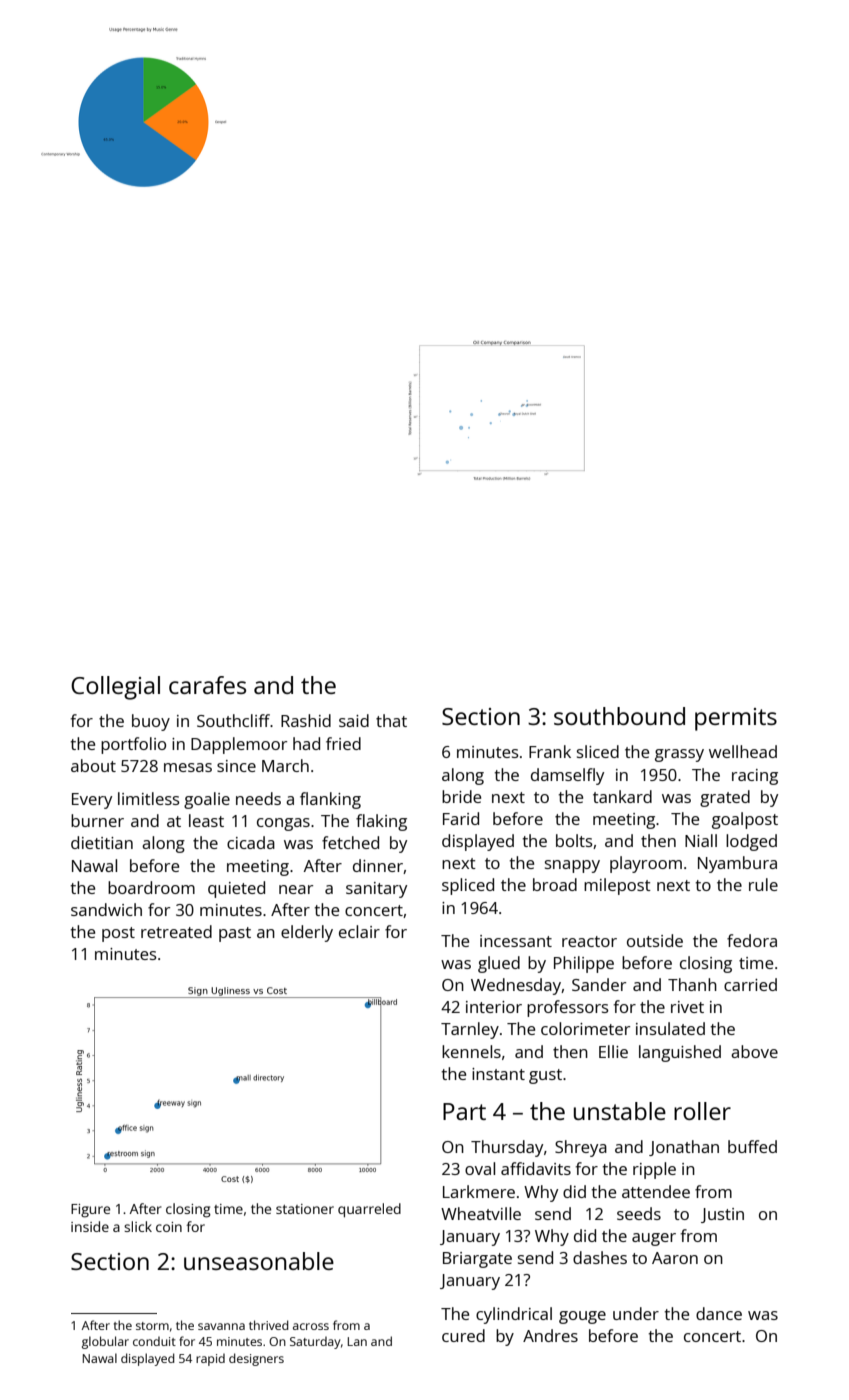  What do you see at coordinates (330, 800) in the image?
I see `flanking` at bounding box center [330, 800].
